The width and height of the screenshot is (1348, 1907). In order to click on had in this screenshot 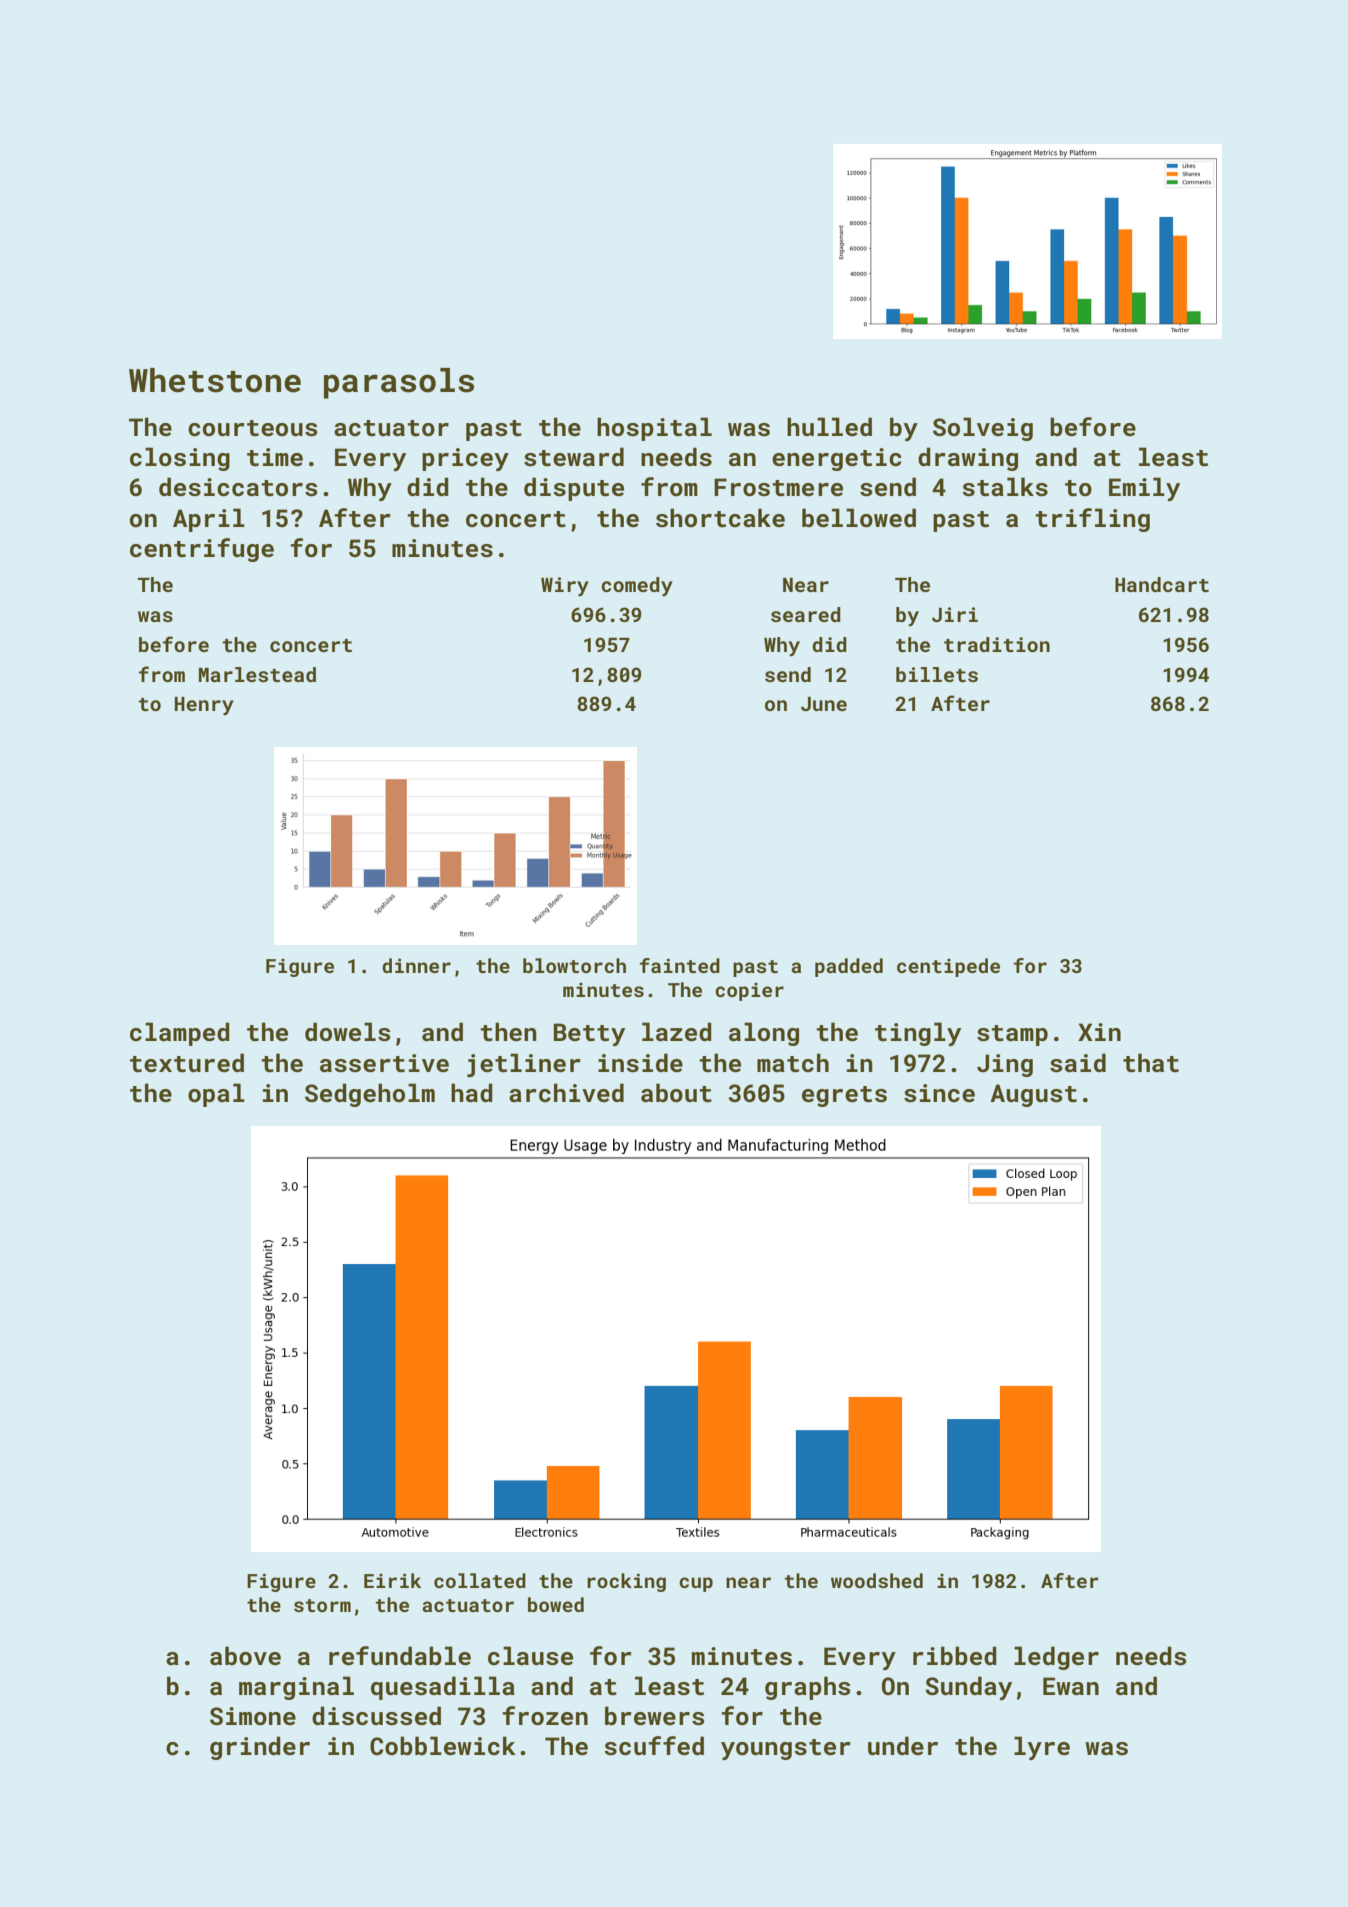, I will do `click(472, 1092)`.
